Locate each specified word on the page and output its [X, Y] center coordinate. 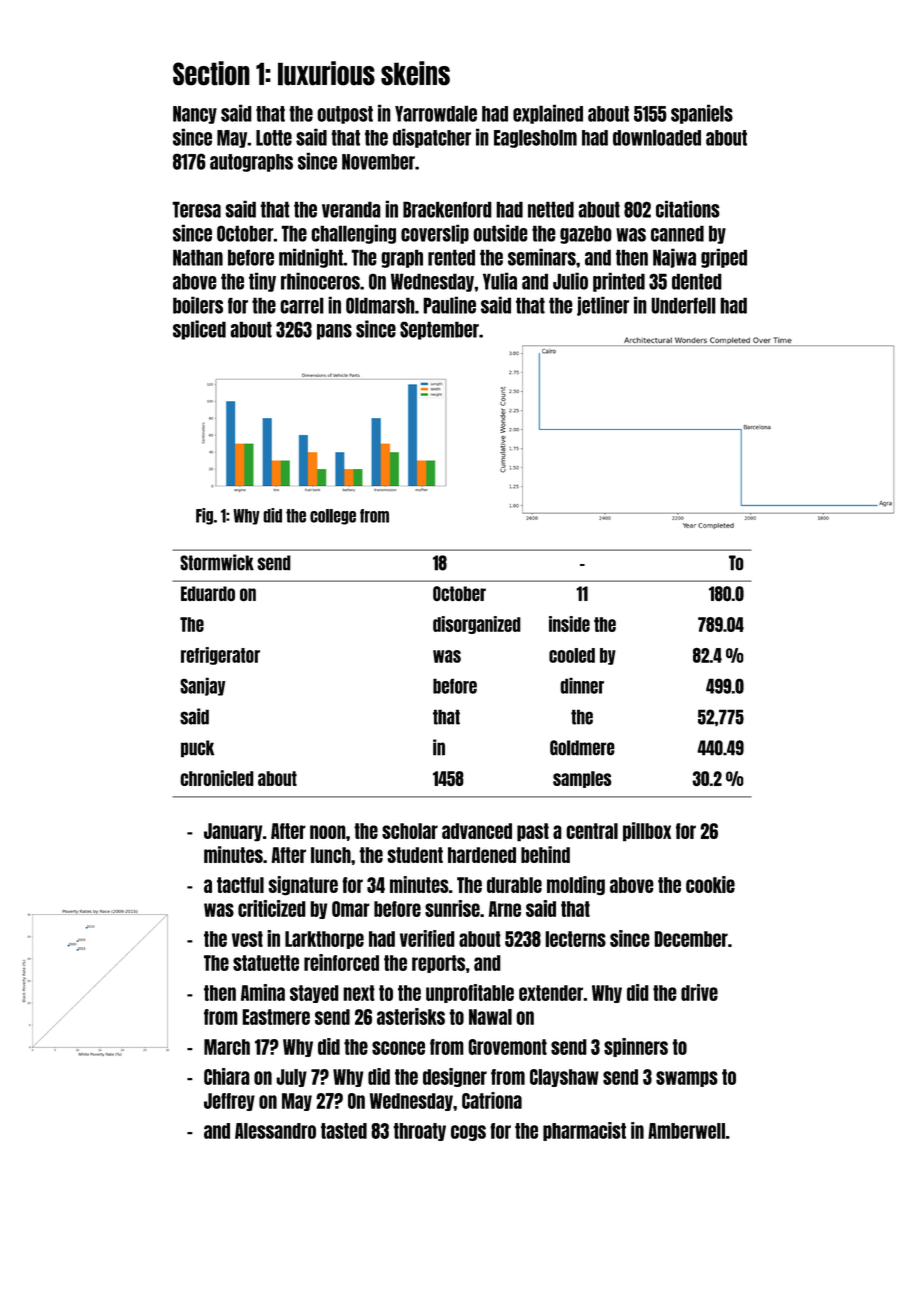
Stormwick [217, 562]
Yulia [500, 281]
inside [569, 624]
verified [427, 938]
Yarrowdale [436, 113]
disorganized [477, 625]
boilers [198, 305]
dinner [582, 685]
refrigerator [220, 656]
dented [697, 281]
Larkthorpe [324, 940]
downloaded [657, 137]
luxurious [326, 73]
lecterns [575, 939]
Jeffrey [229, 1102]
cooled [572, 655]
